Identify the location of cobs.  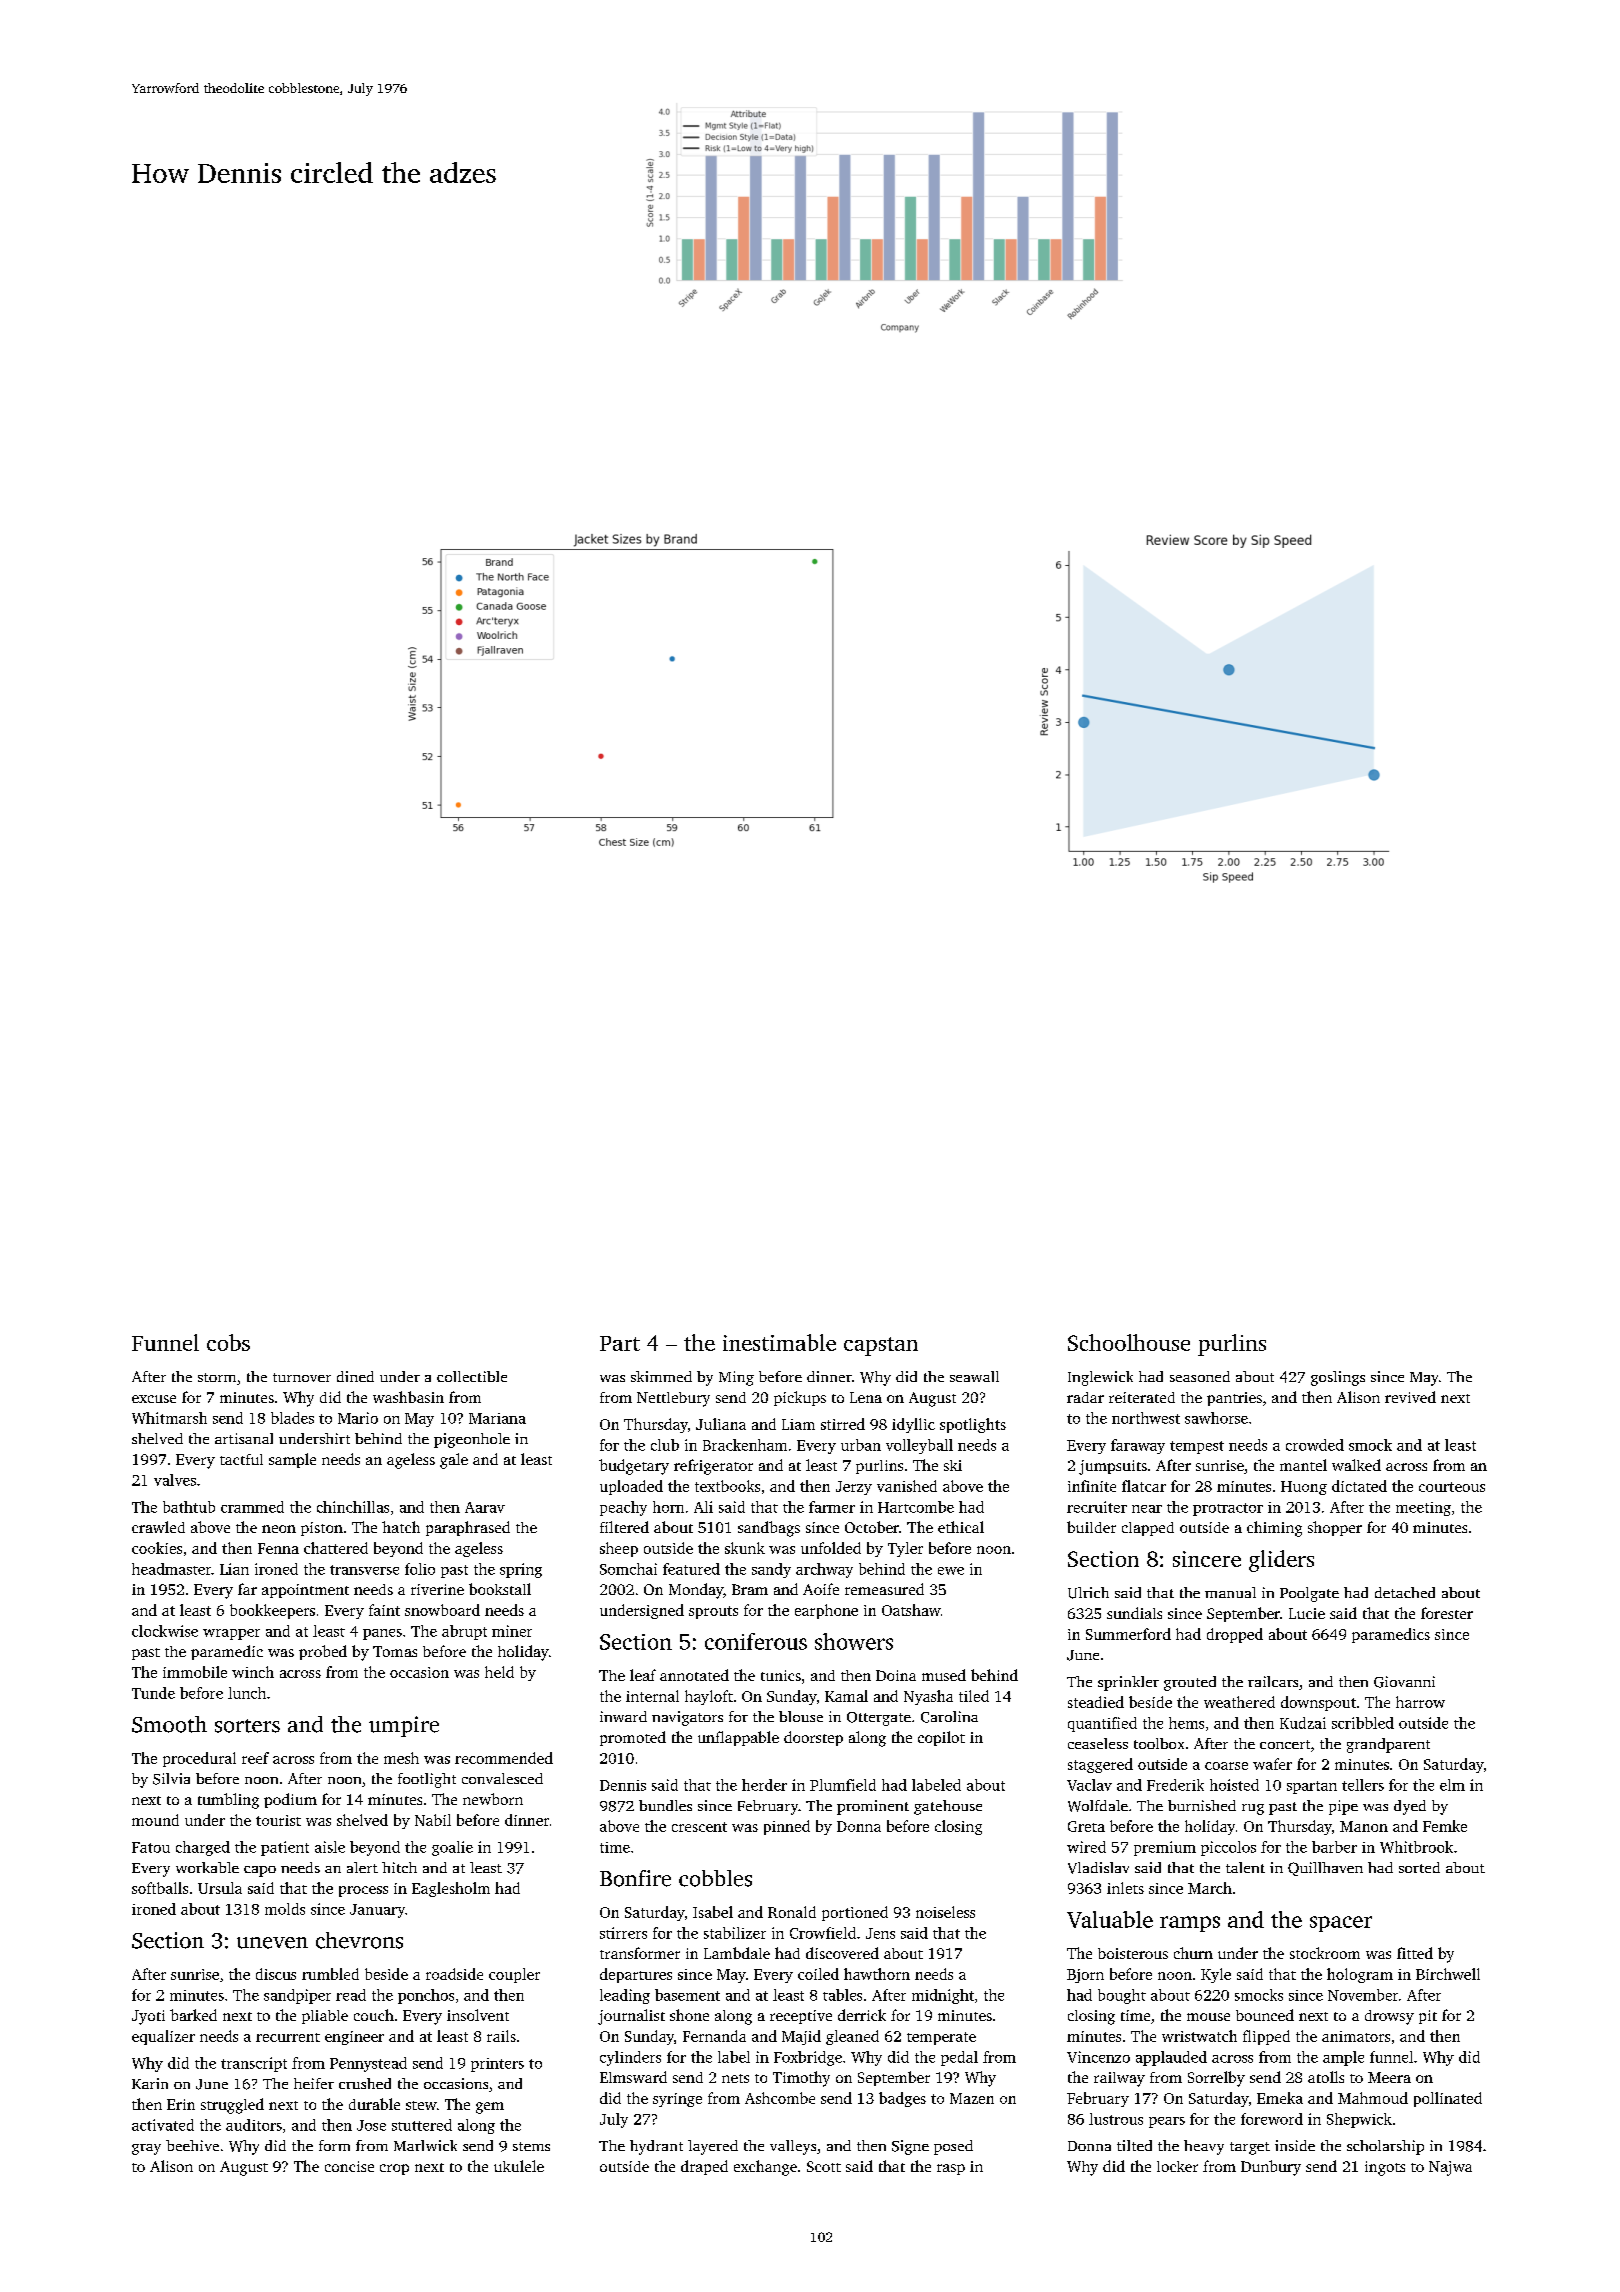
(228, 1342).
